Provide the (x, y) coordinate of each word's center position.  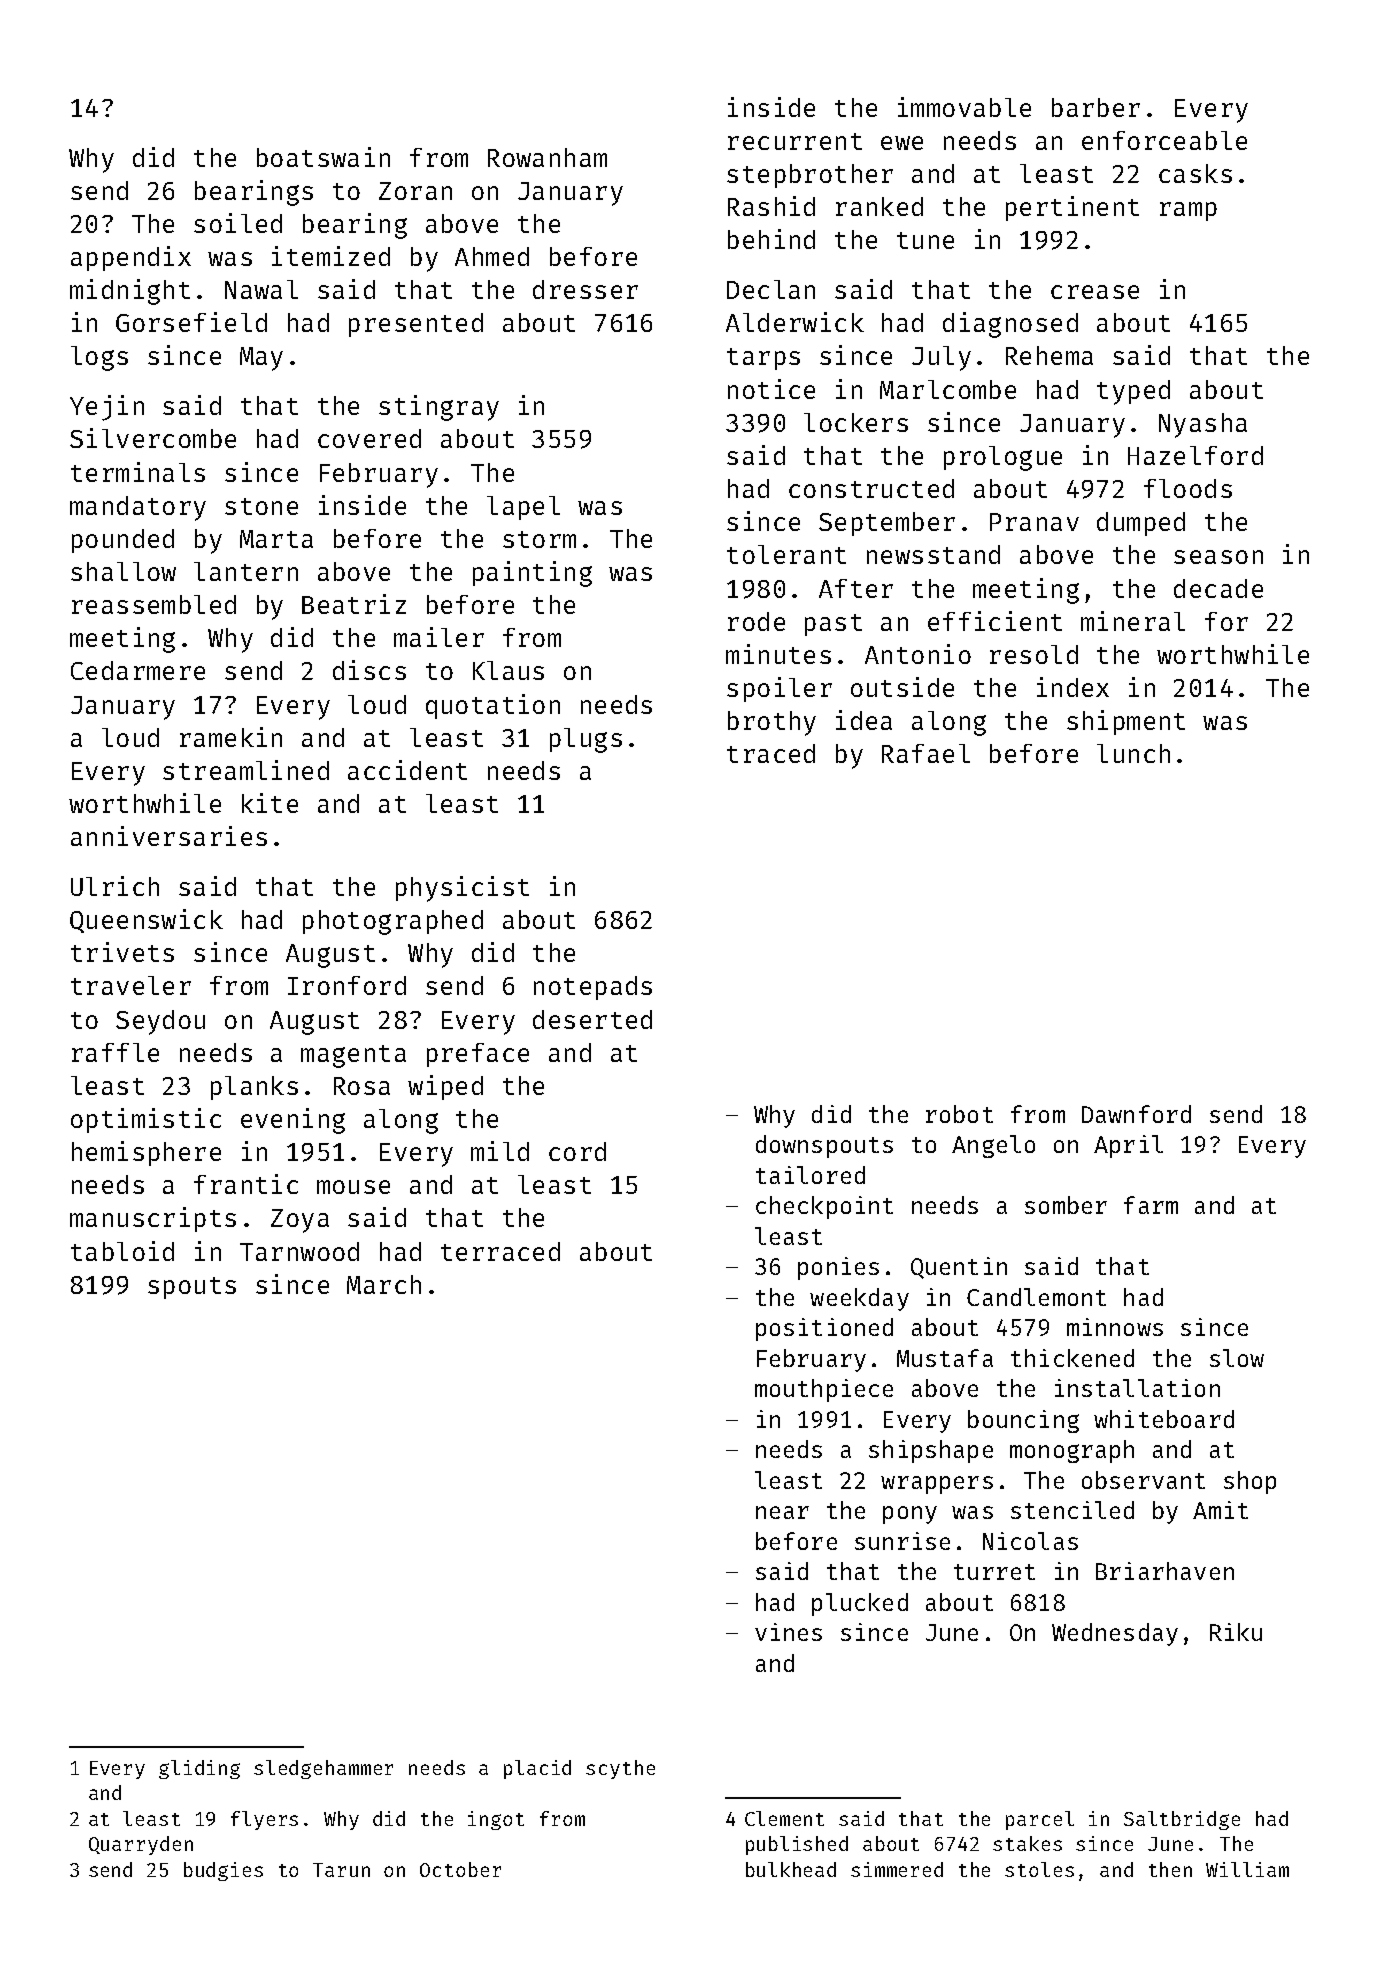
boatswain (323, 157)
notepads (593, 988)
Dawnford (1136, 1114)
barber (1096, 107)
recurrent (795, 141)
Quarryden (141, 1845)
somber (1066, 1205)
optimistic (146, 1120)
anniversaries (169, 836)
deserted (592, 1019)
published (797, 1845)
